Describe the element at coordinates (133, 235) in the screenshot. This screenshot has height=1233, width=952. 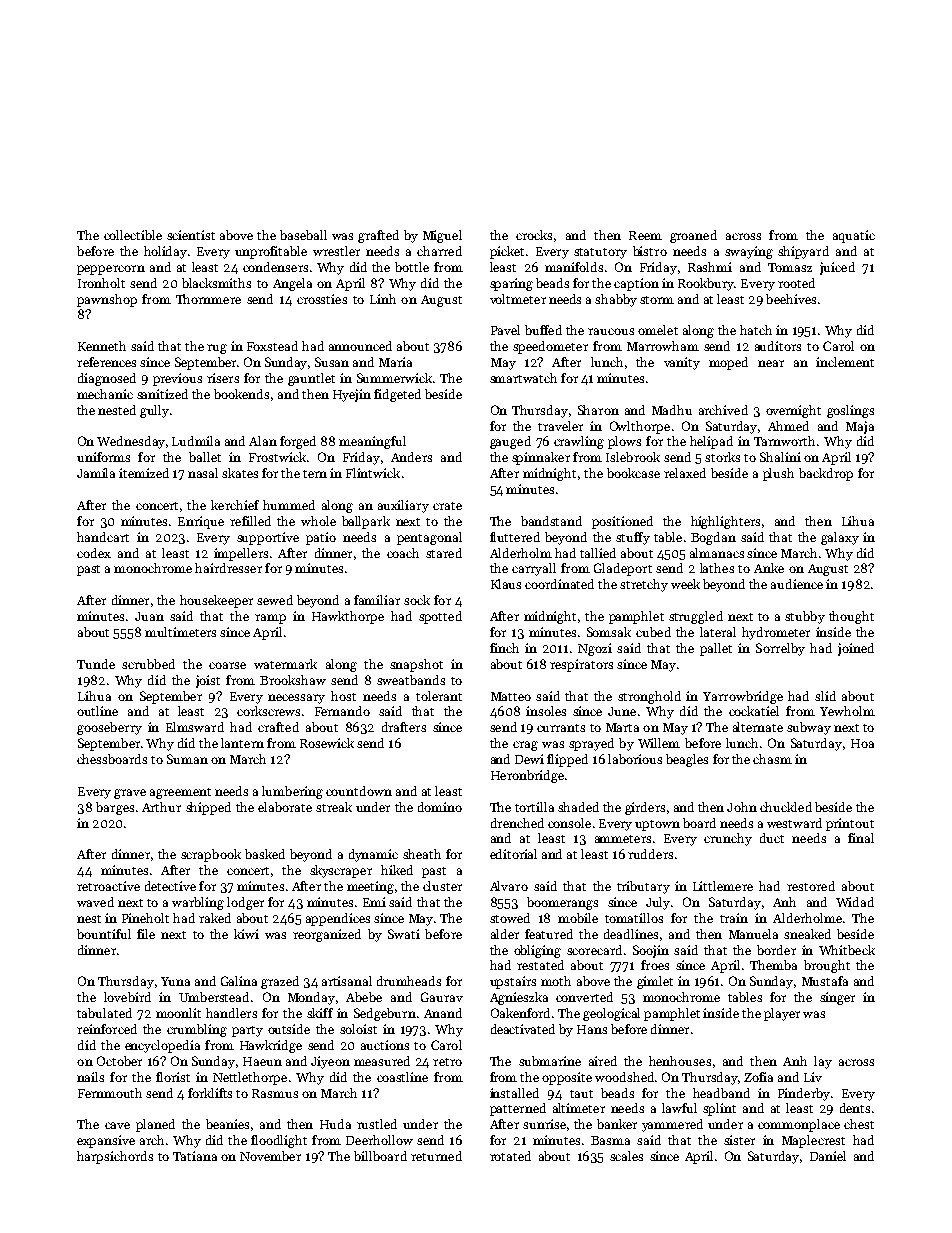
I see `collectible` at that location.
